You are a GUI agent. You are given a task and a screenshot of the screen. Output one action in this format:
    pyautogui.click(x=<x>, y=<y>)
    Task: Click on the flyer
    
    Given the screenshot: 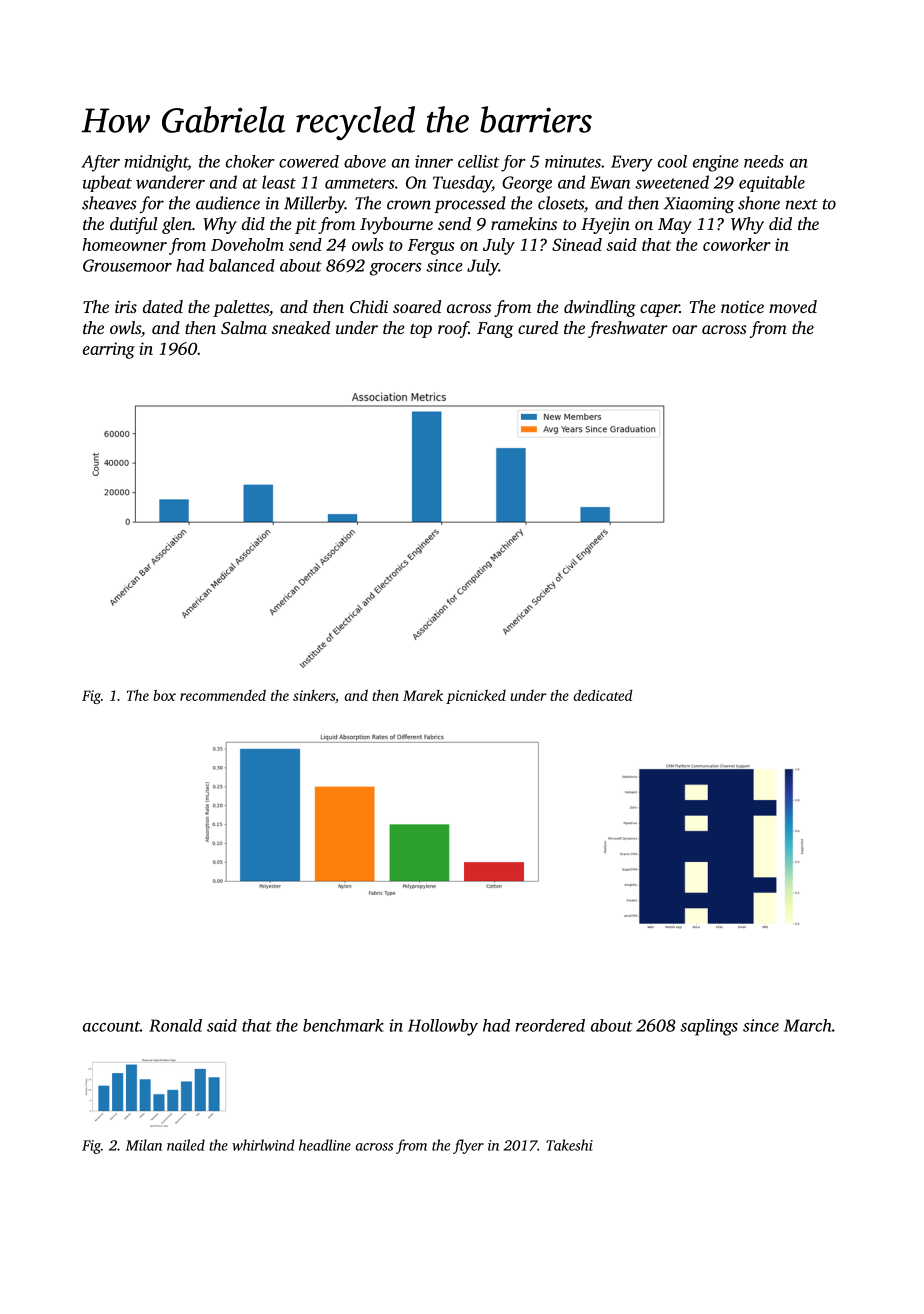 What is the action you would take?
    pyautogui.click(x=468, y=1146)
